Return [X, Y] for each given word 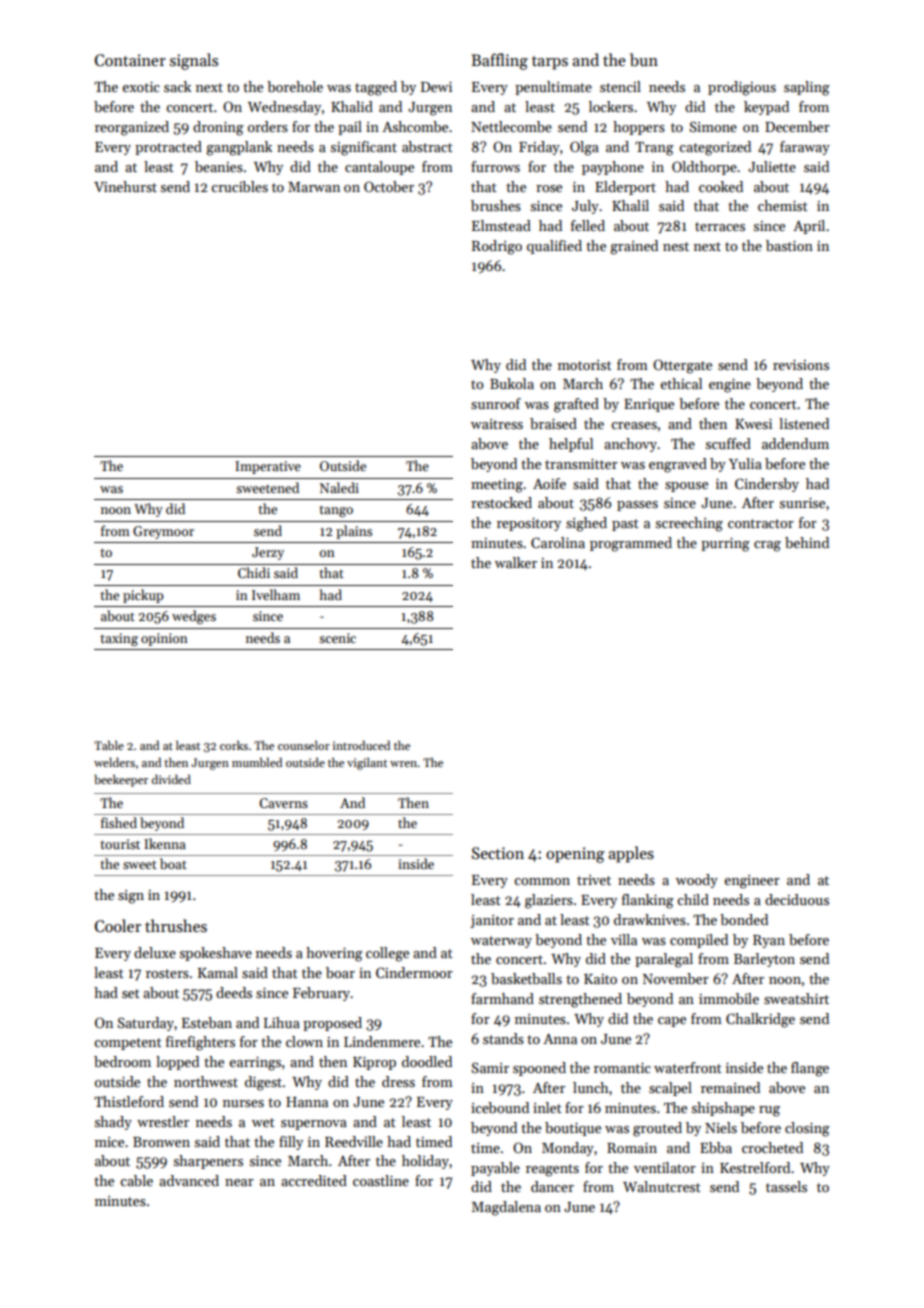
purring [725, 545]
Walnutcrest [662, 1186]
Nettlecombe [511, 126]
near [239, 1182]
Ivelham [276, 594]
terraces [720, 226]
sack [177, 86]
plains [354, 532]
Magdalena [506, 1208]
